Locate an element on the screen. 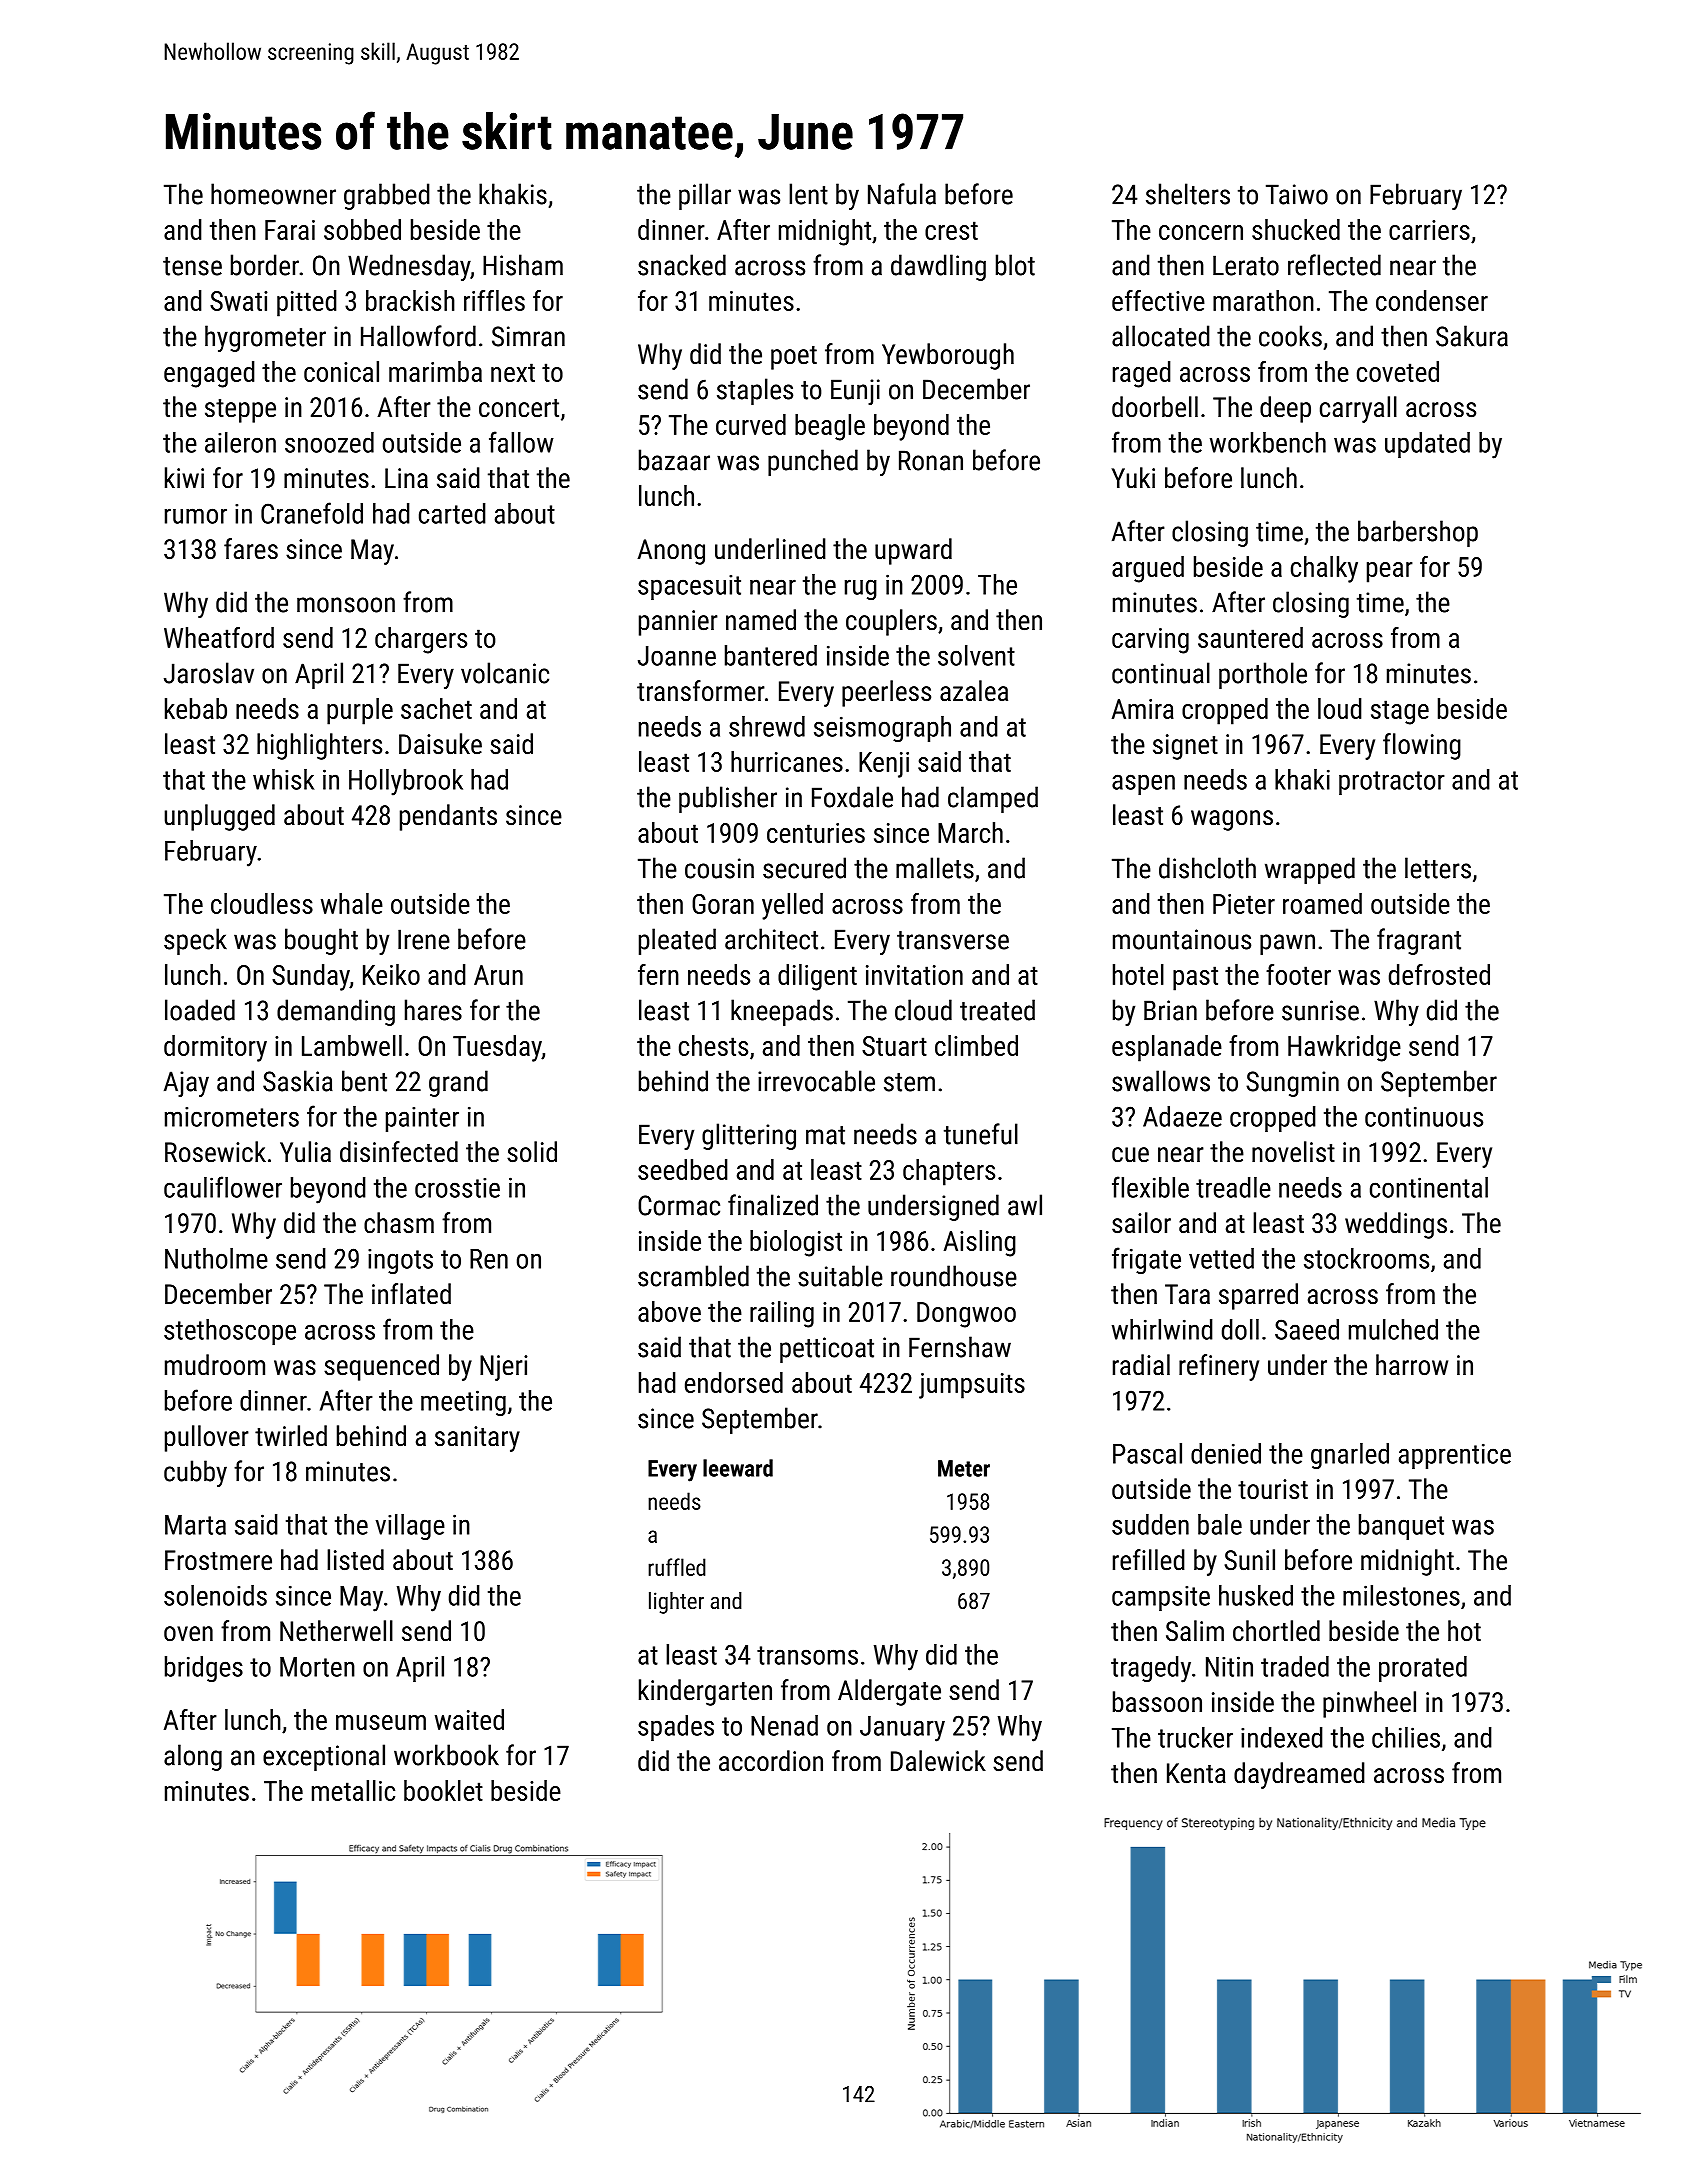 The image size is (1683, 2178). Salim is located at coordinates (1195, 1631).
